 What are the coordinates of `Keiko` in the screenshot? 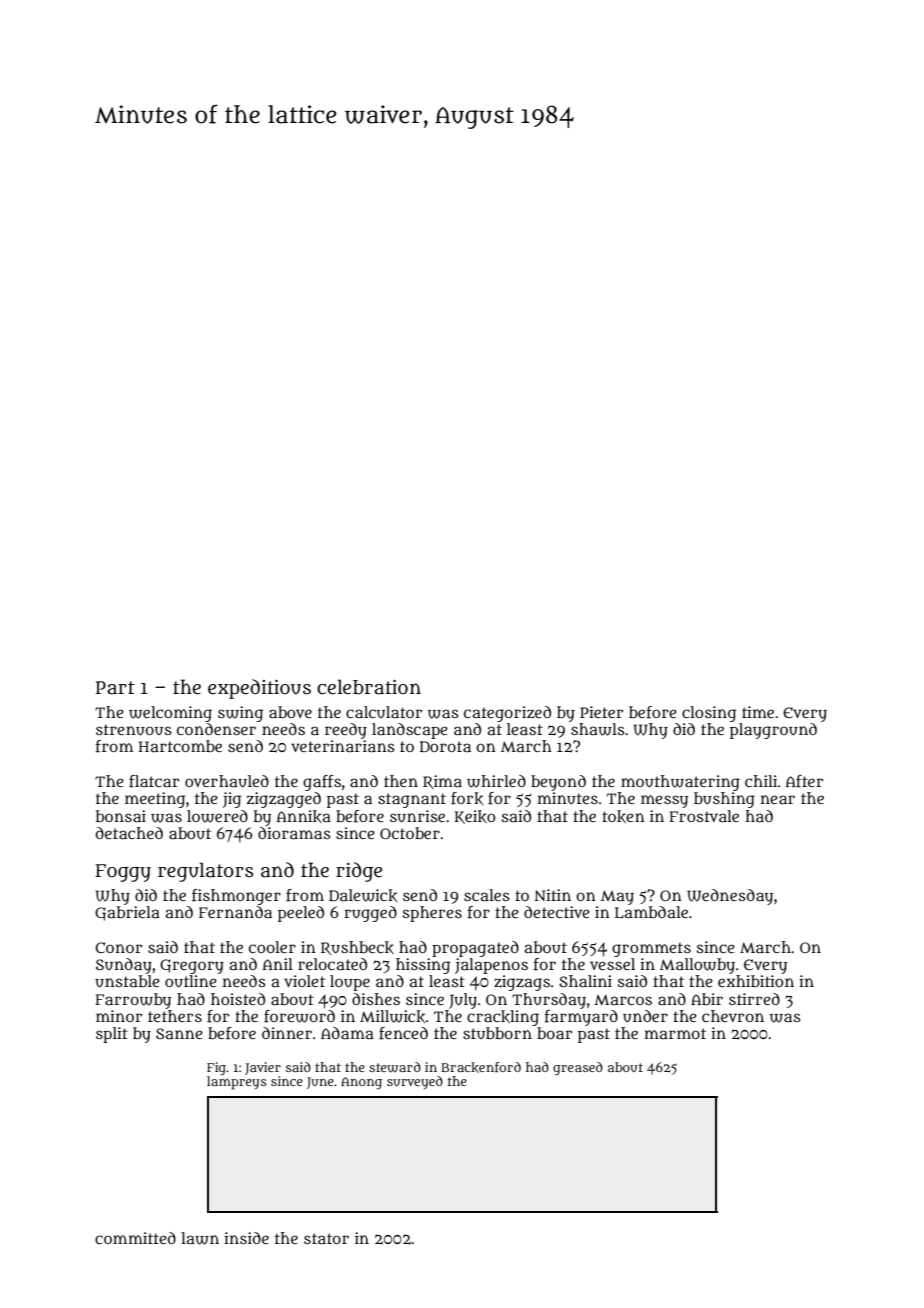 It's located at (475, 817).
